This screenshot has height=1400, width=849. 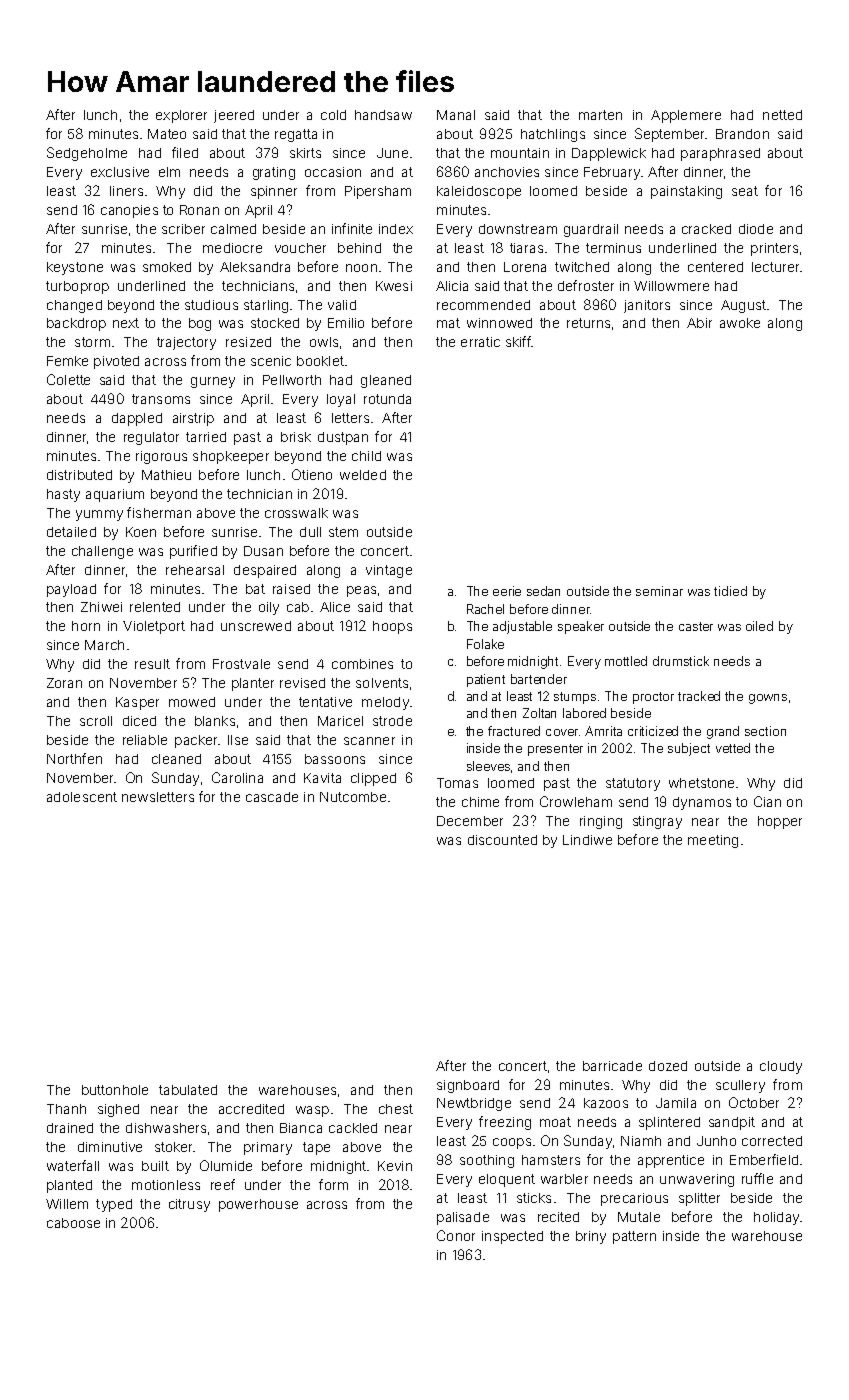 I want to click on signboard, so click(x=468, y=1086).
